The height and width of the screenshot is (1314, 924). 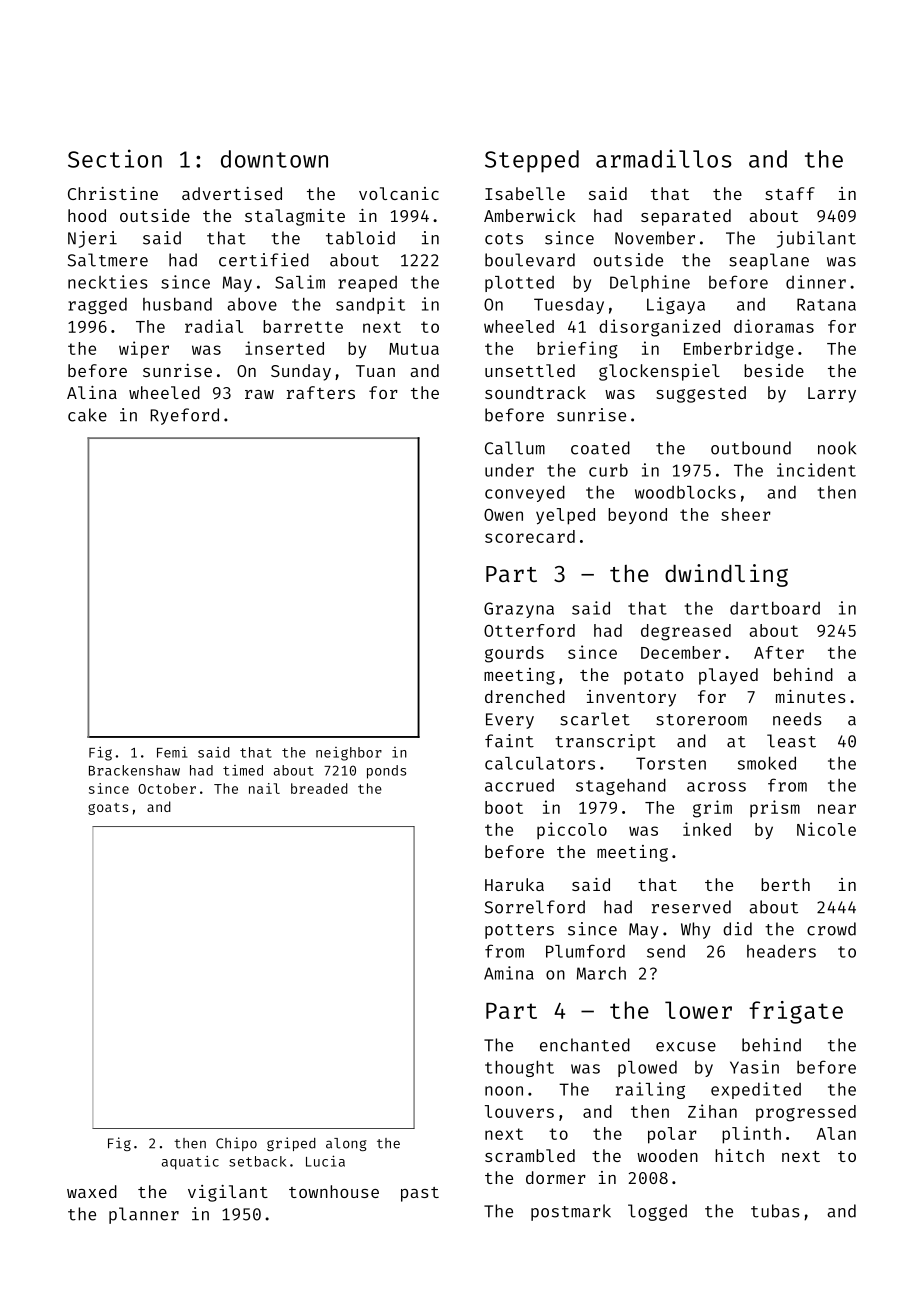 What do you see at coordinates (172, 752) in the screenshot?
I see `Femi` at bounding box center [172, 752].
